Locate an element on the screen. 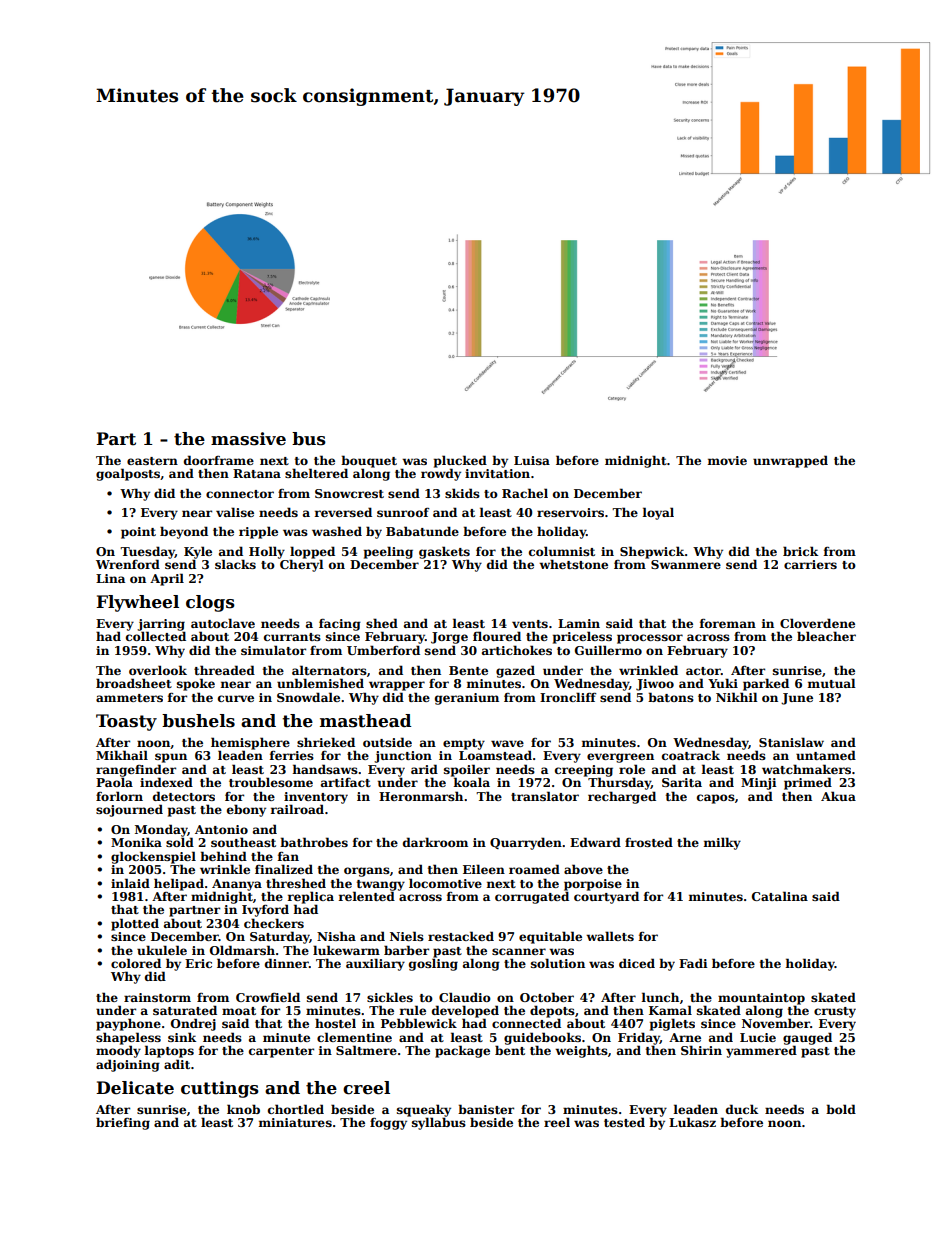  coatrack is located at coordinates (691, 755).
